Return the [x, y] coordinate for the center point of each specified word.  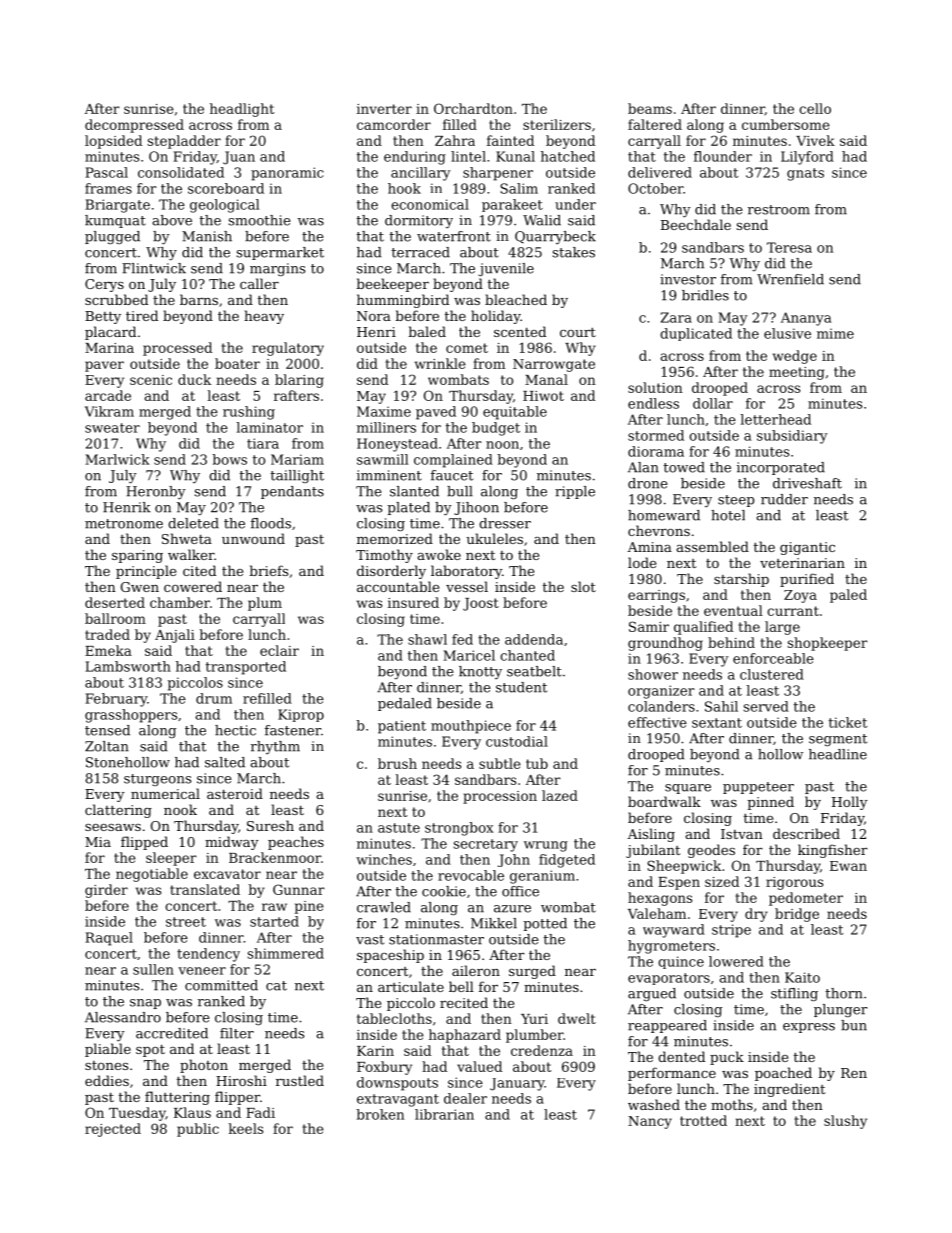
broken [380, 1114]
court [578, 332]
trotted [703, 1120]
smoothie [260, 220]
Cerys [104, 285]
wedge [795, 357]
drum [214, 698]
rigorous [794, 883]
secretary [486, 845]
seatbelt [534, 671]
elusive [787, 333]
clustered [772, 674]
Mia [98, 842]
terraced [420, 252]
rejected [113, 1130]
